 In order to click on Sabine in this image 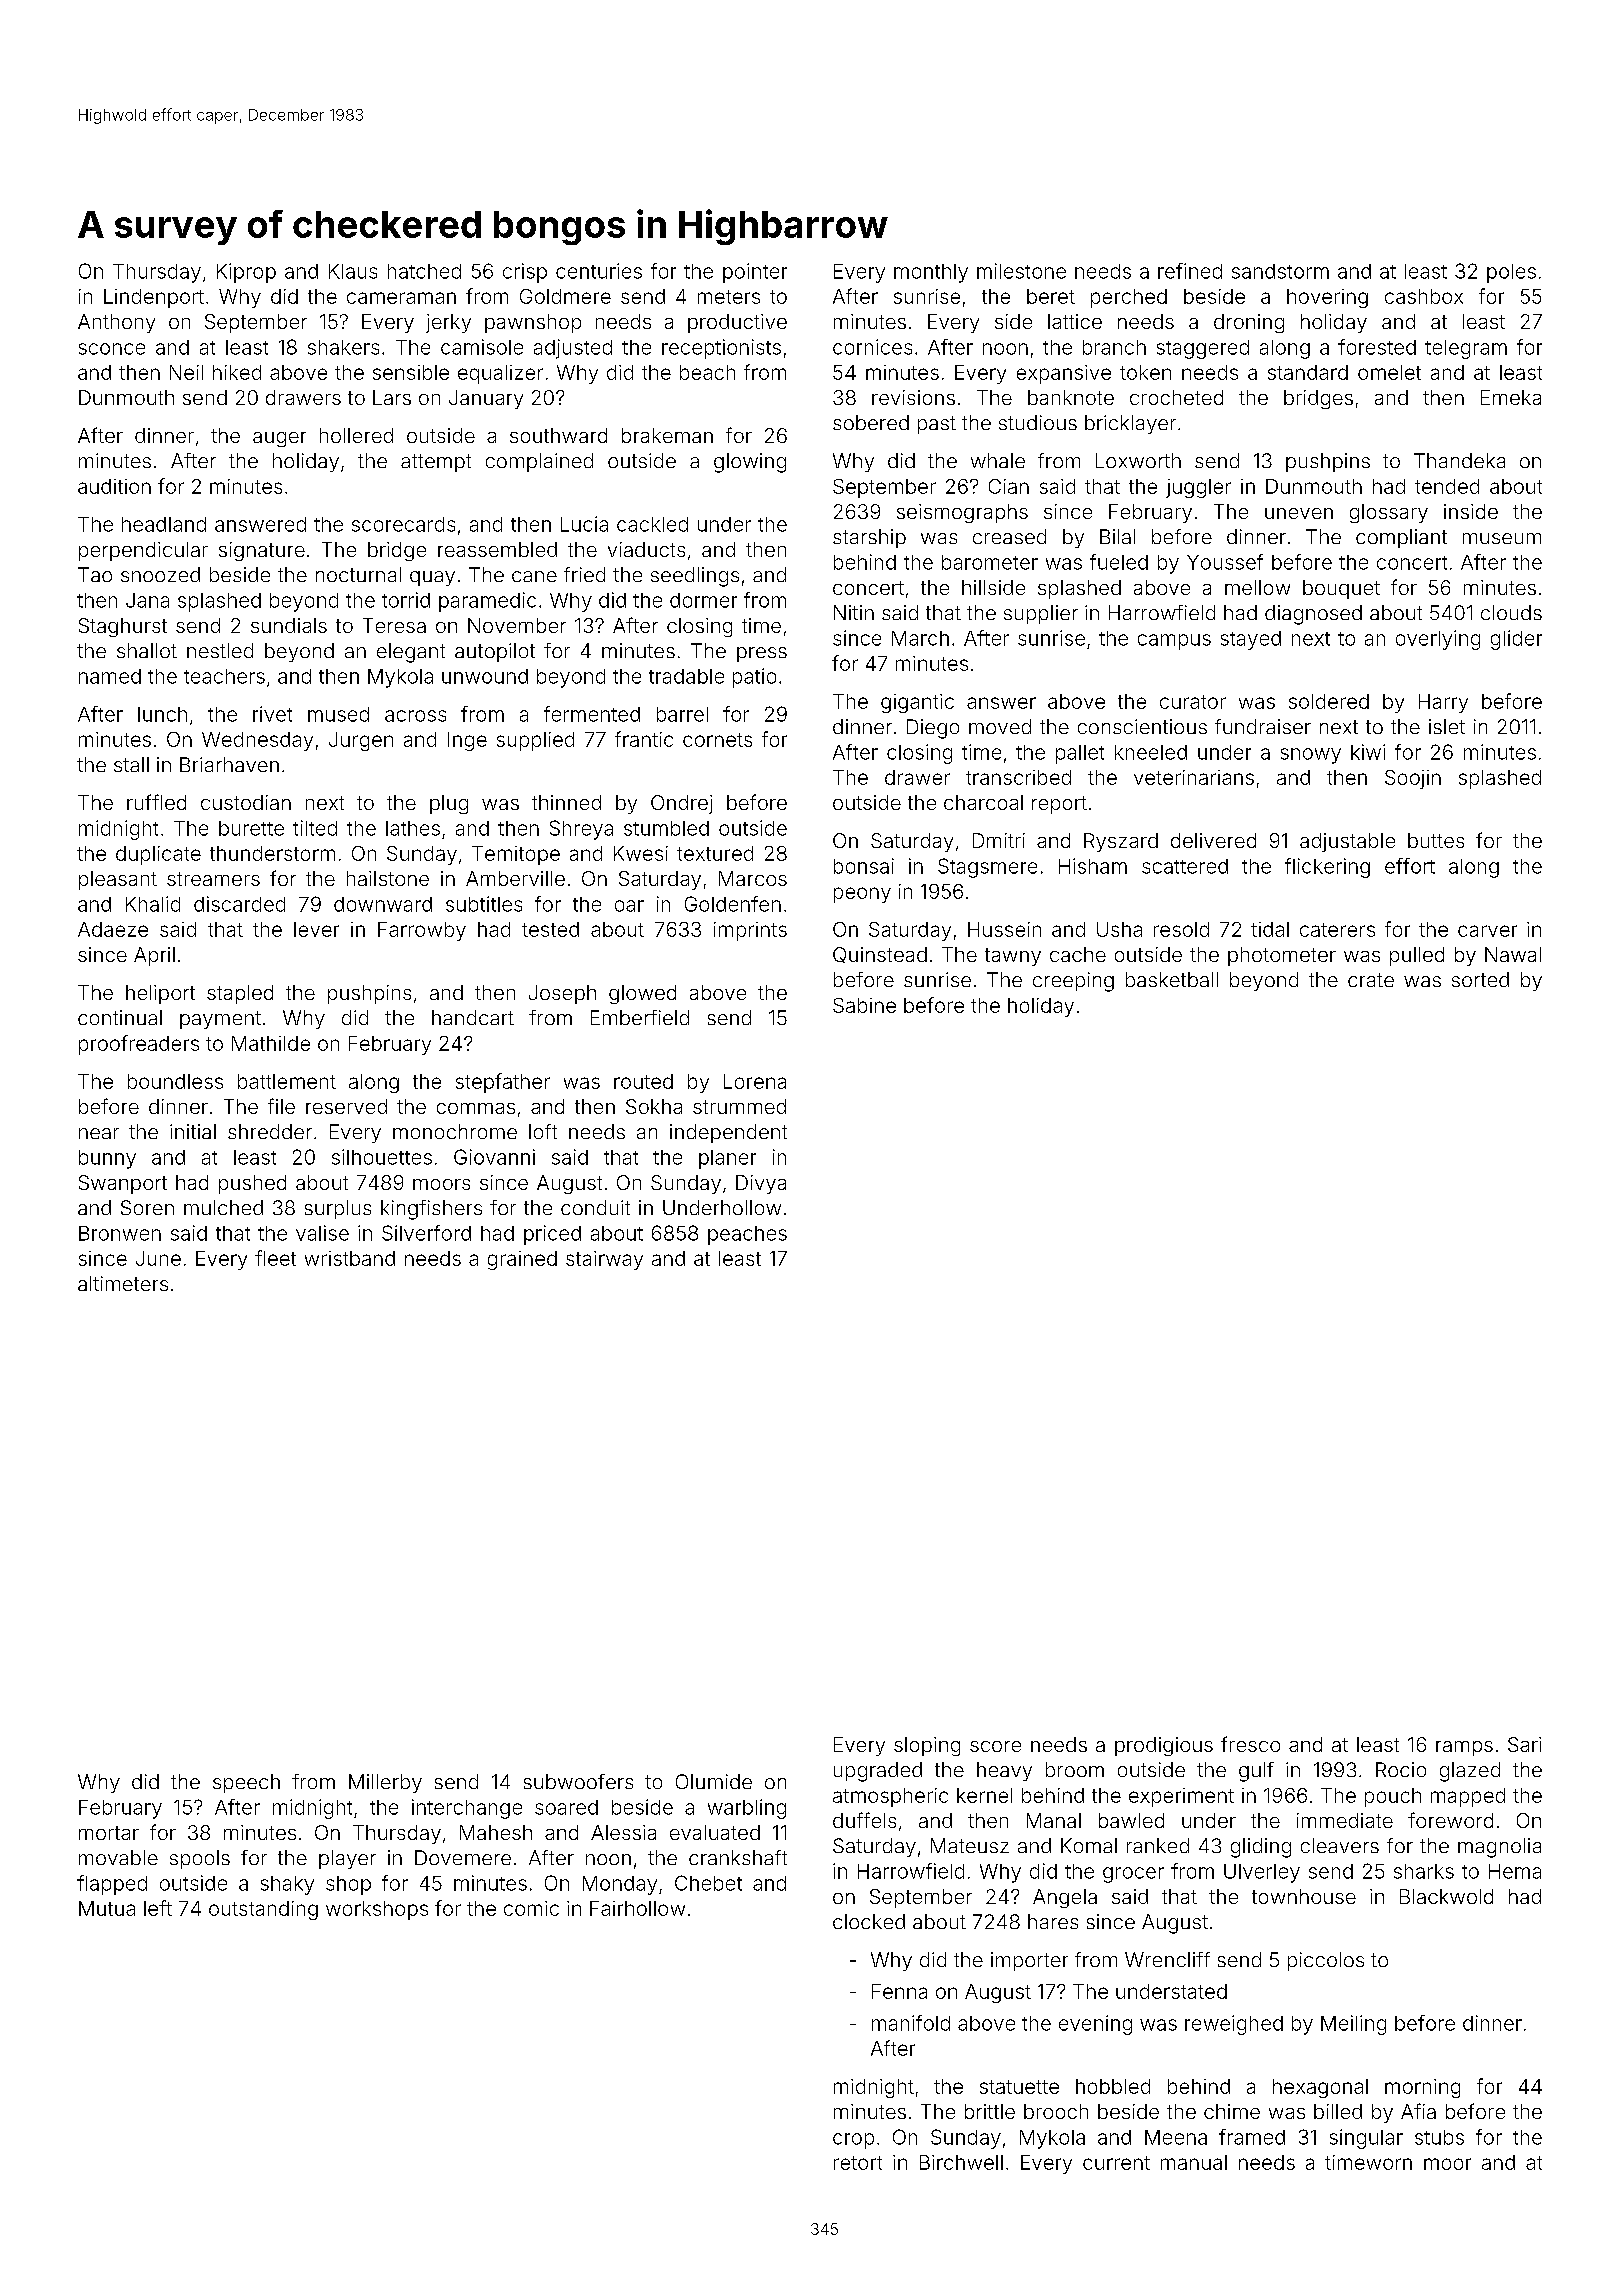, I will do `click(864, 1005)`.
